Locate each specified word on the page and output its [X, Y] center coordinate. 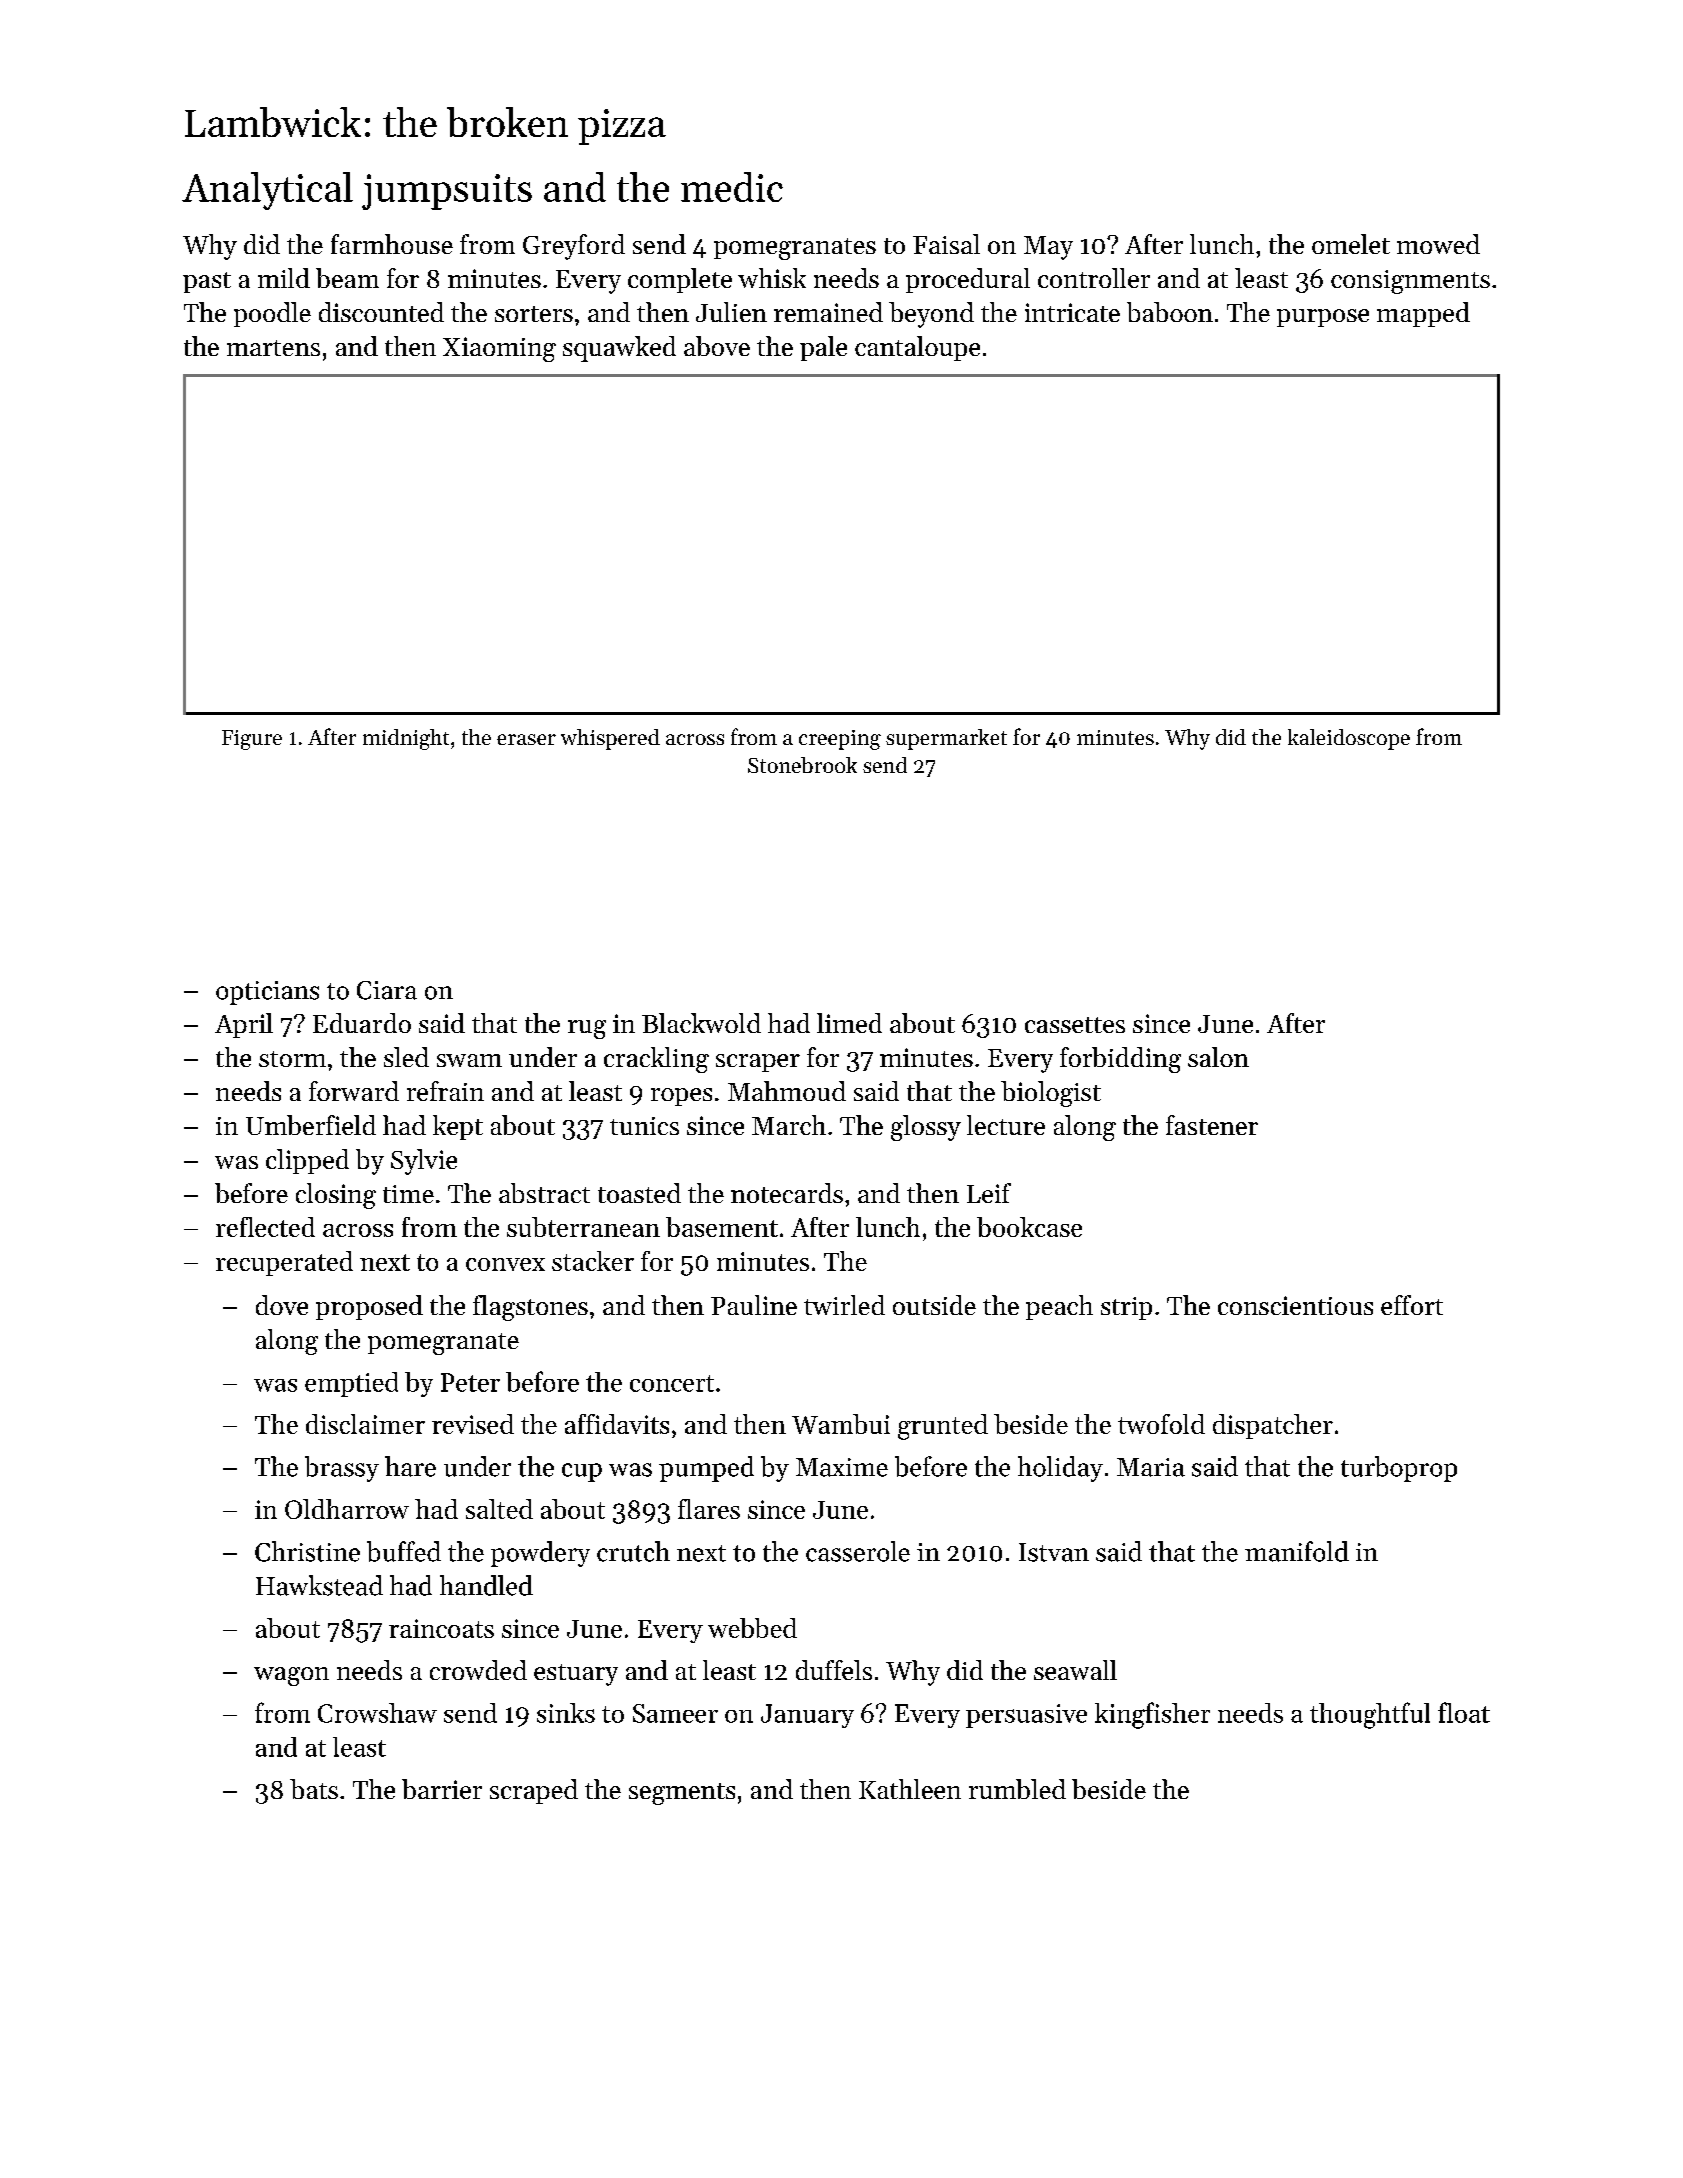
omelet [1351, 244]
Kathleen [910, 1789]
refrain [445, 1091]
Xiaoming [499, 349]
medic [732, 187]
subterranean [583, 1227]
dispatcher [1273, 1426]
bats [314, 1789]
